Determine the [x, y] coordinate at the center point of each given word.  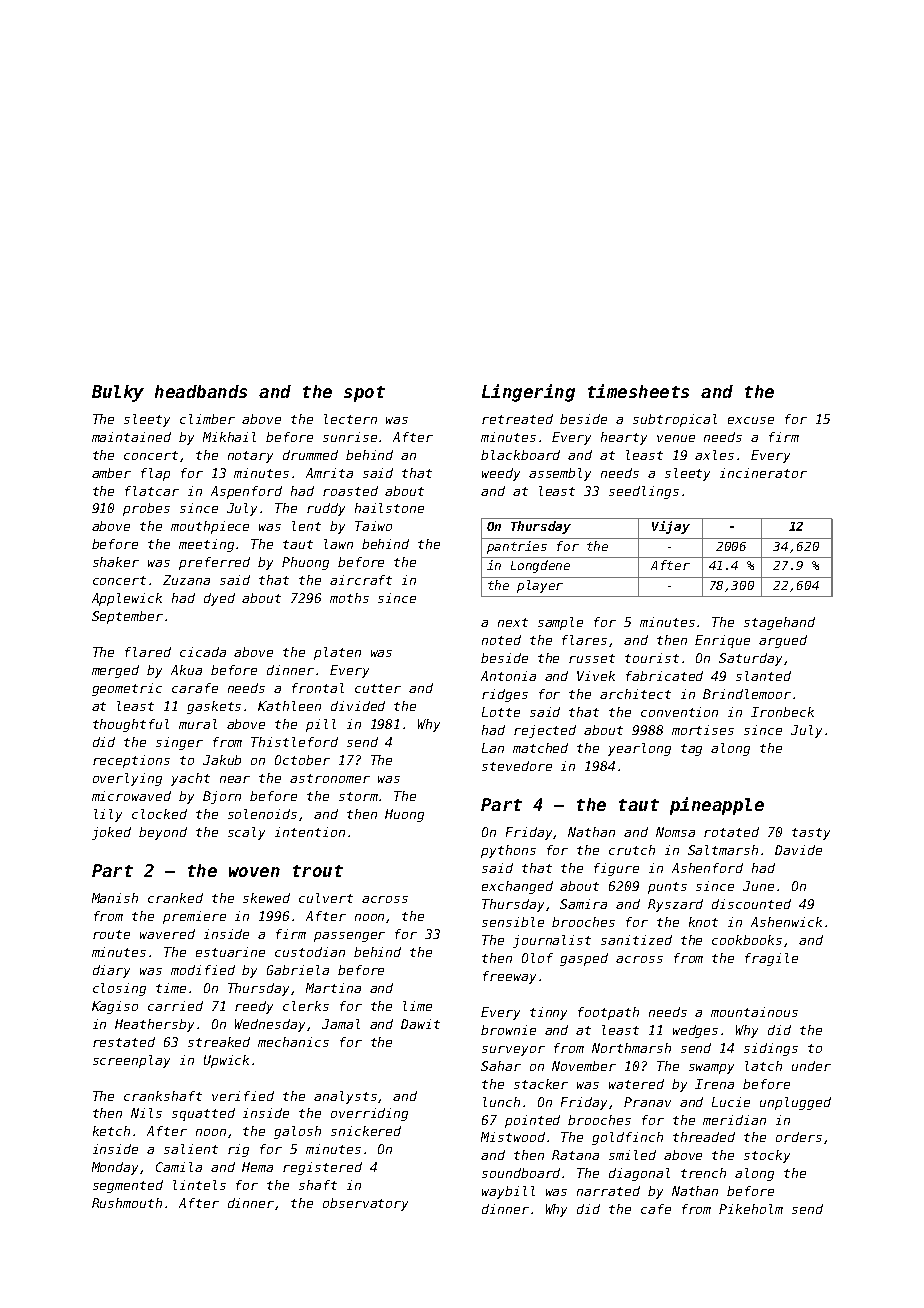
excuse [751, 420]
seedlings [644, 492]
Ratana [575, 1155]
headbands [201, 391]
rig [238, 1150]
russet [592, 658]
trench [703, 1173]
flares [584, 640]
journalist [552, 941]
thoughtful [131, 725]
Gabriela [298, 970]
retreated [517, 419]
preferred [214, 563]
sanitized [636, 940]
